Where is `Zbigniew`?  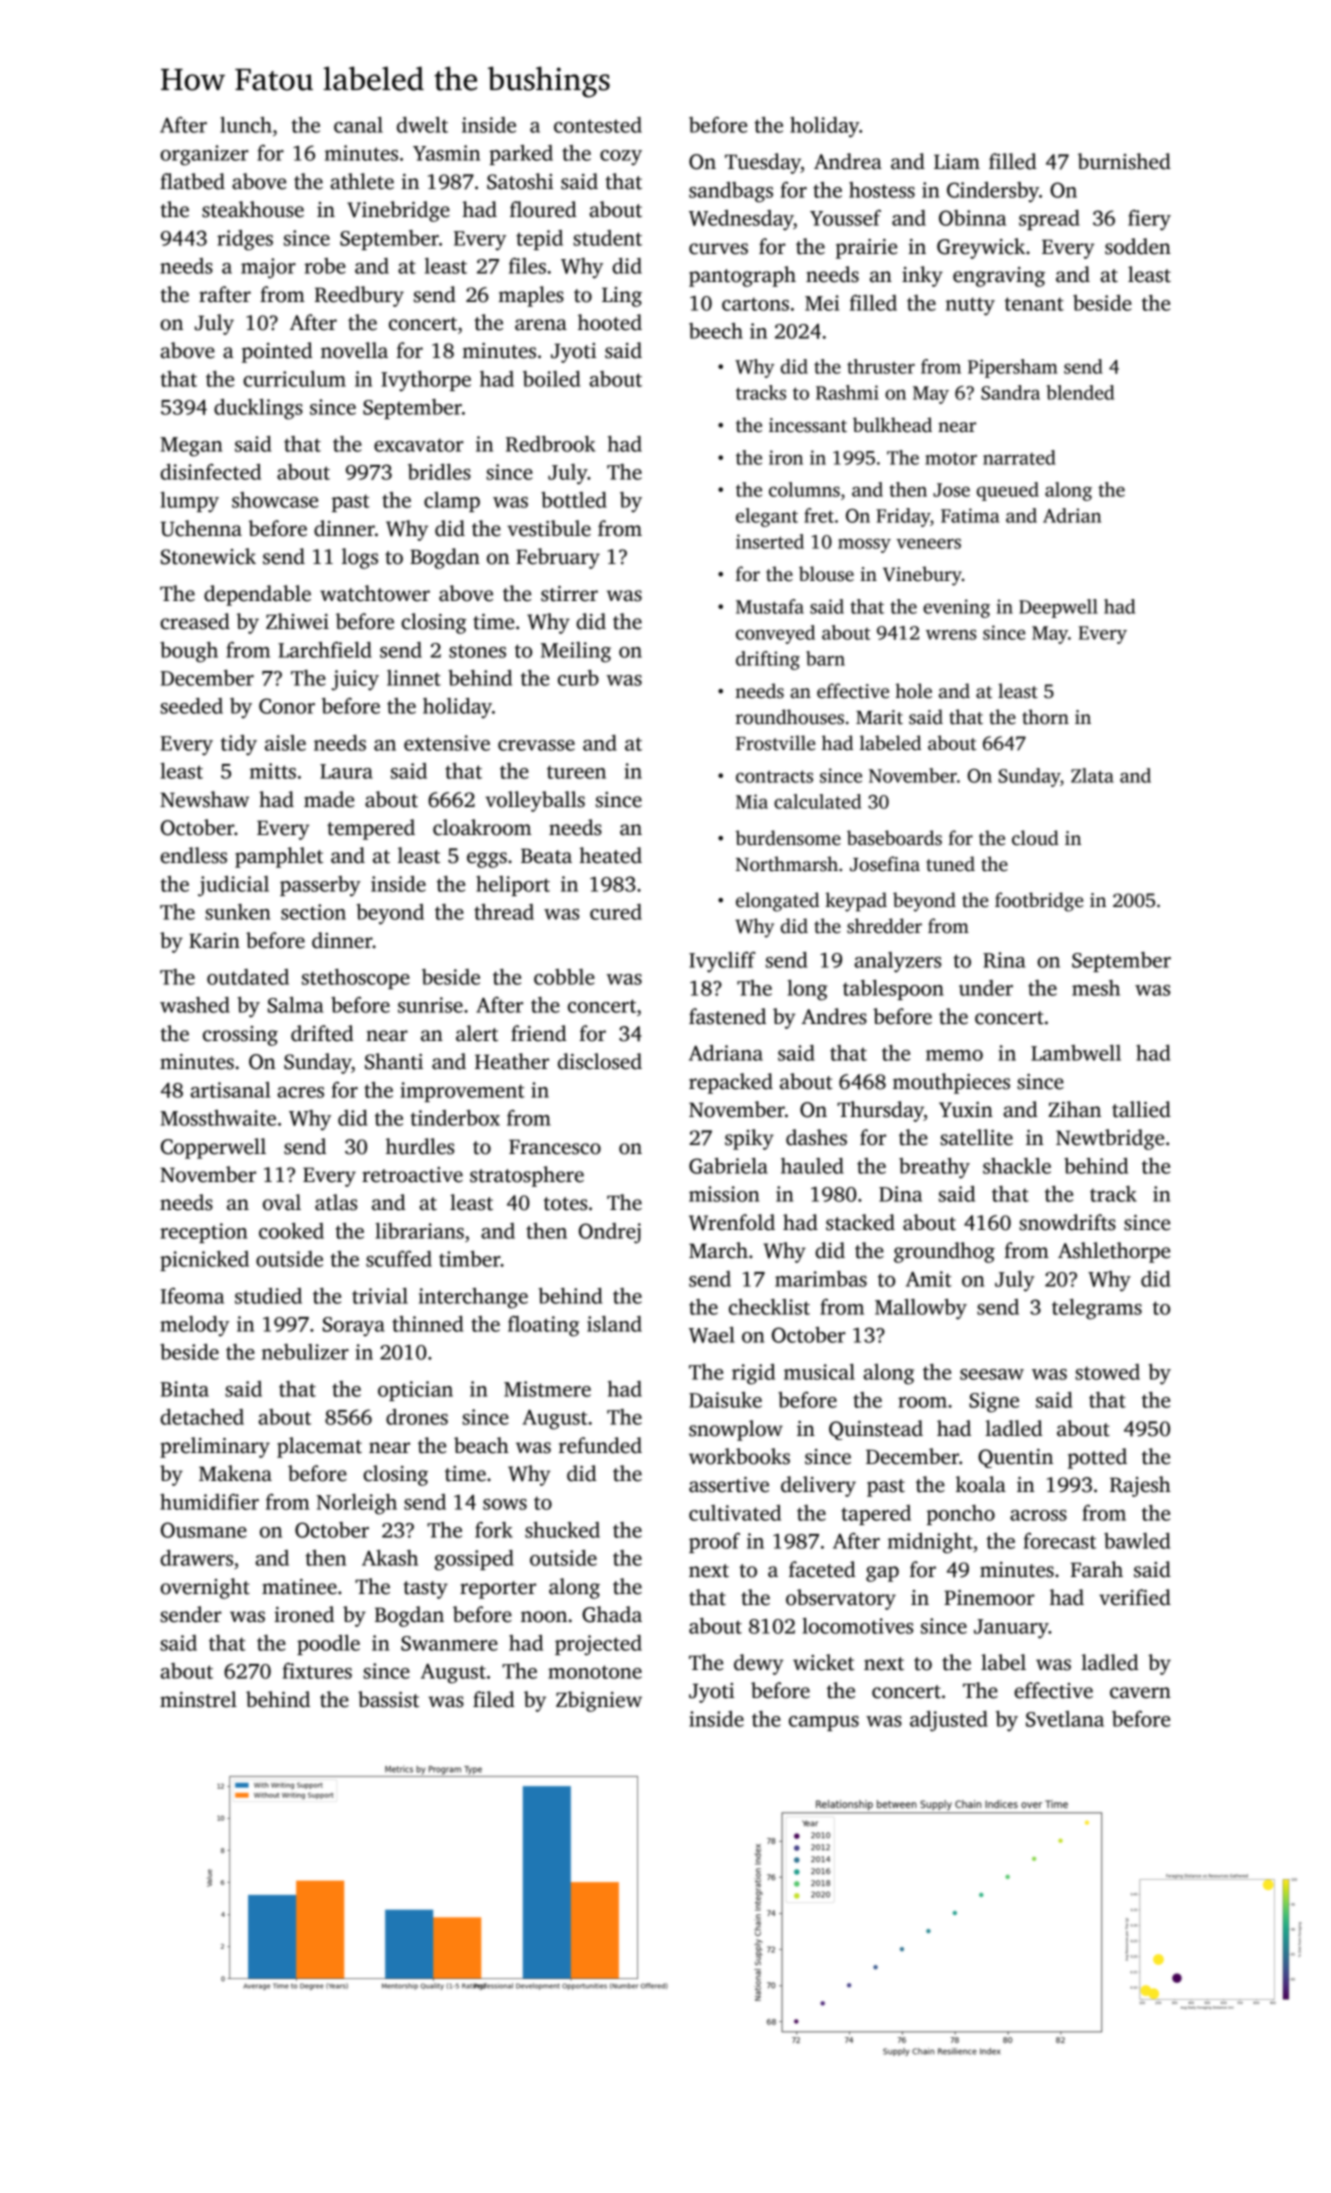 Zbigniew is located at coordinates (599, 1701).
